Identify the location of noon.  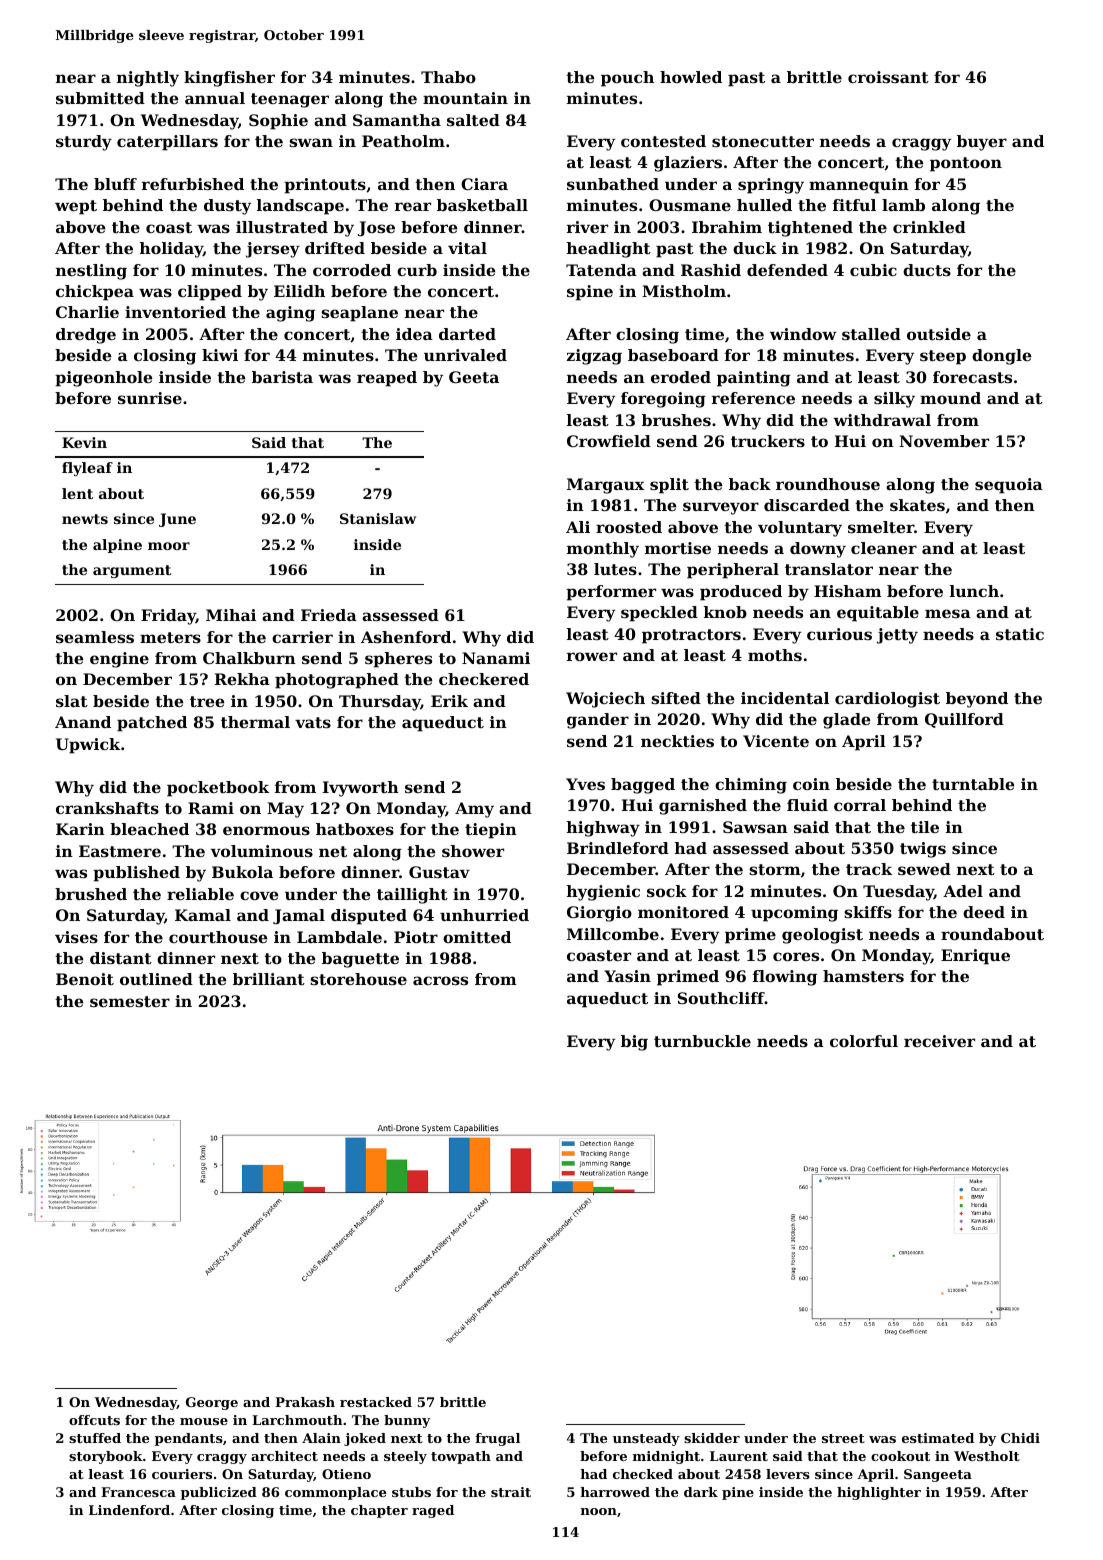
(599, 1511).
